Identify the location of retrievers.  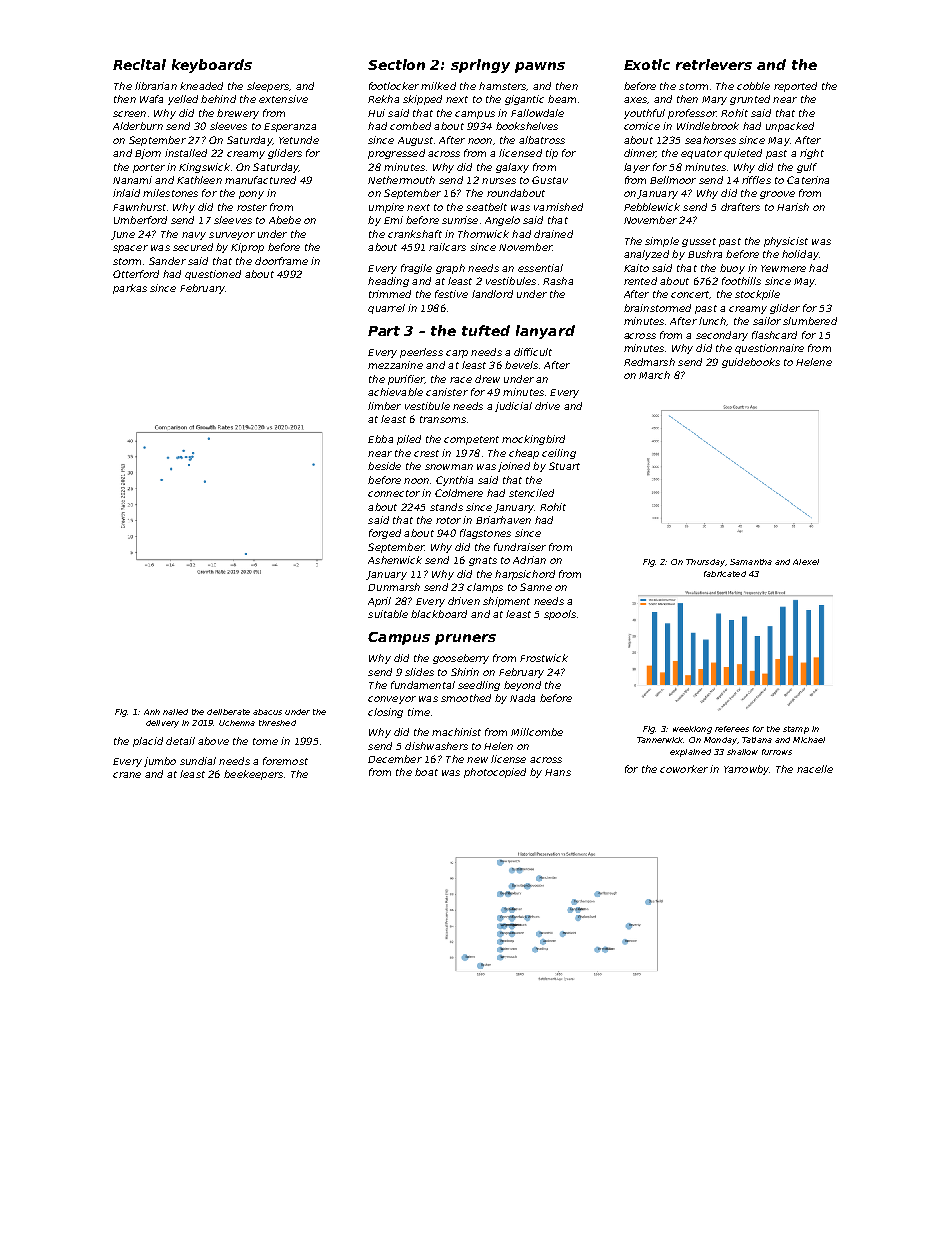
(714, 64).
